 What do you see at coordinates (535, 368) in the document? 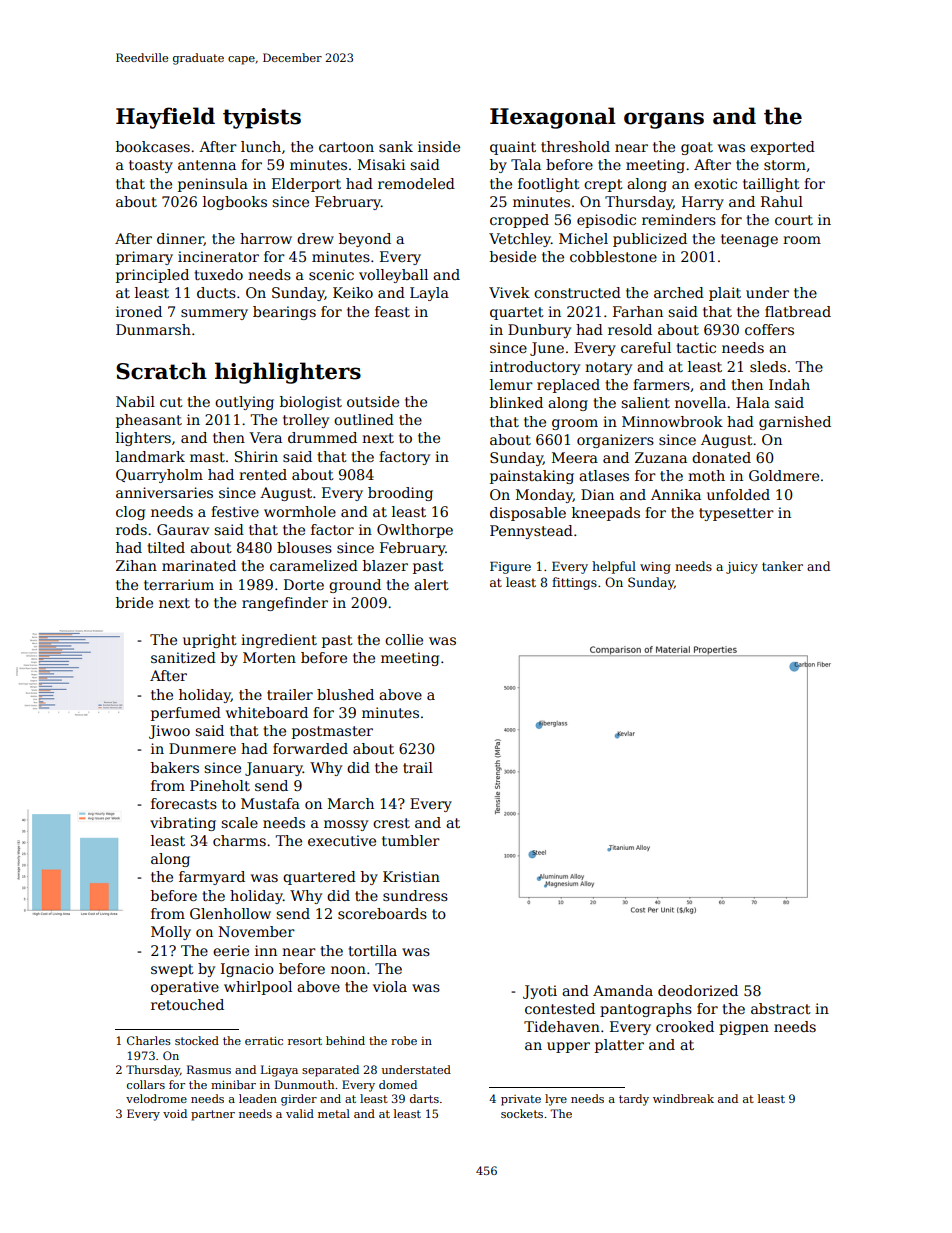
I see `introductory` at bounding box center [535, 368].
